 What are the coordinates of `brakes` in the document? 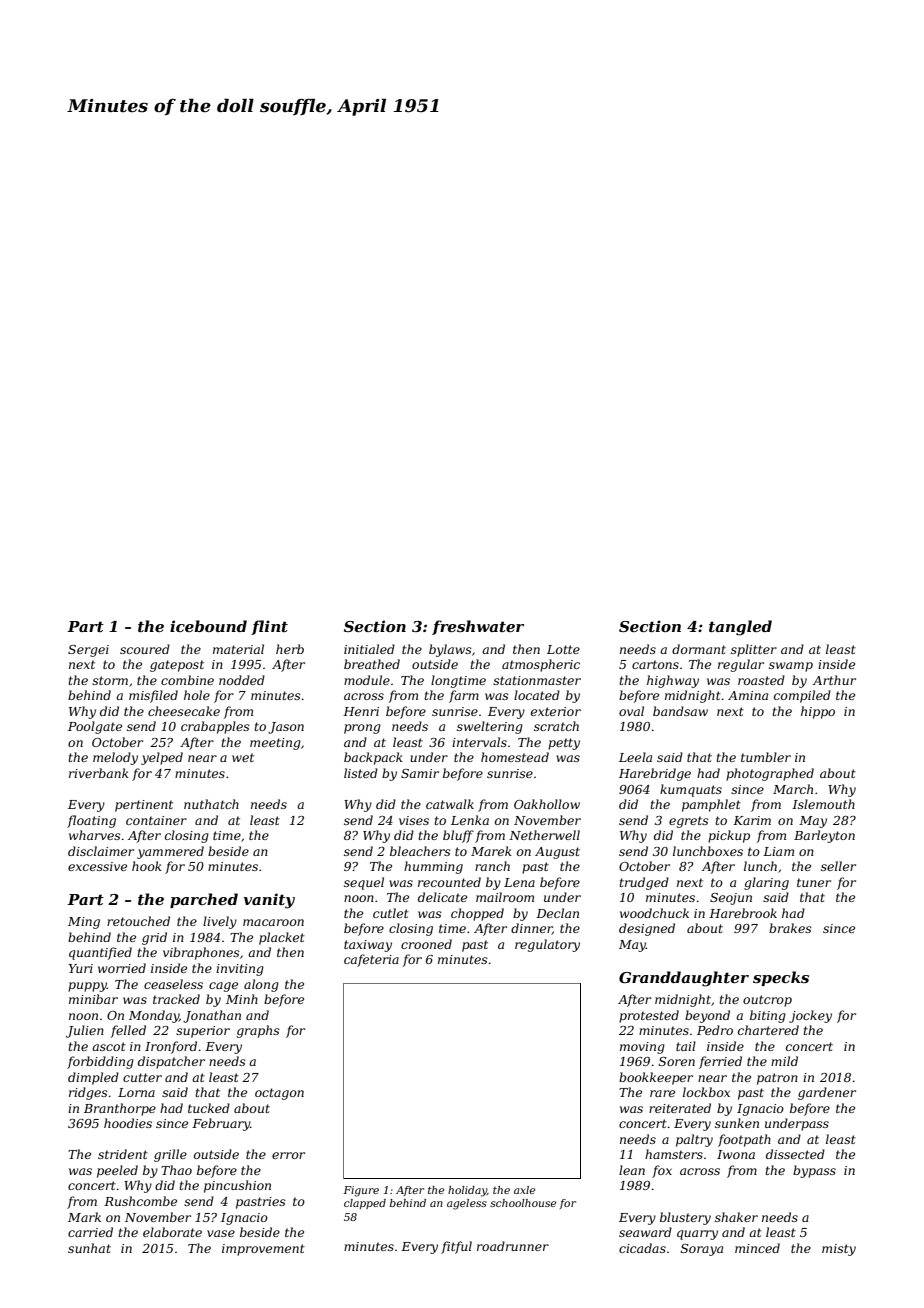 It's located at (790, 928).
